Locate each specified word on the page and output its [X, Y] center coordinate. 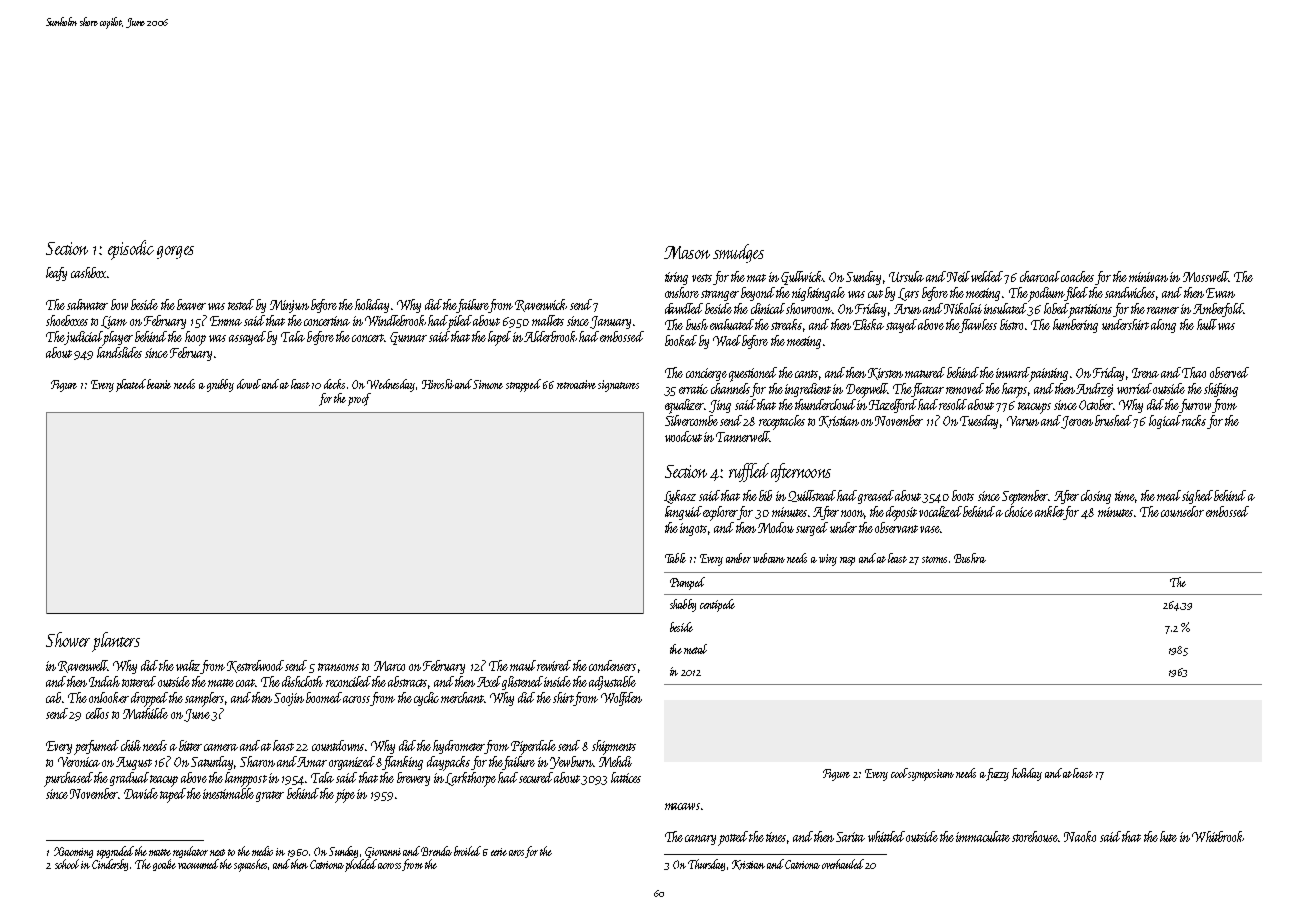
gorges [175, 252]
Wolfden [621, 699]
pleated [131, 385]
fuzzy [998, 774]
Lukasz [680, 497]
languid [683, 513]
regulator [190, 852]
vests [702, 278]
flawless [978, 326]
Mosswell [1205, 276]
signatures [618, 386]
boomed [324, 697]
